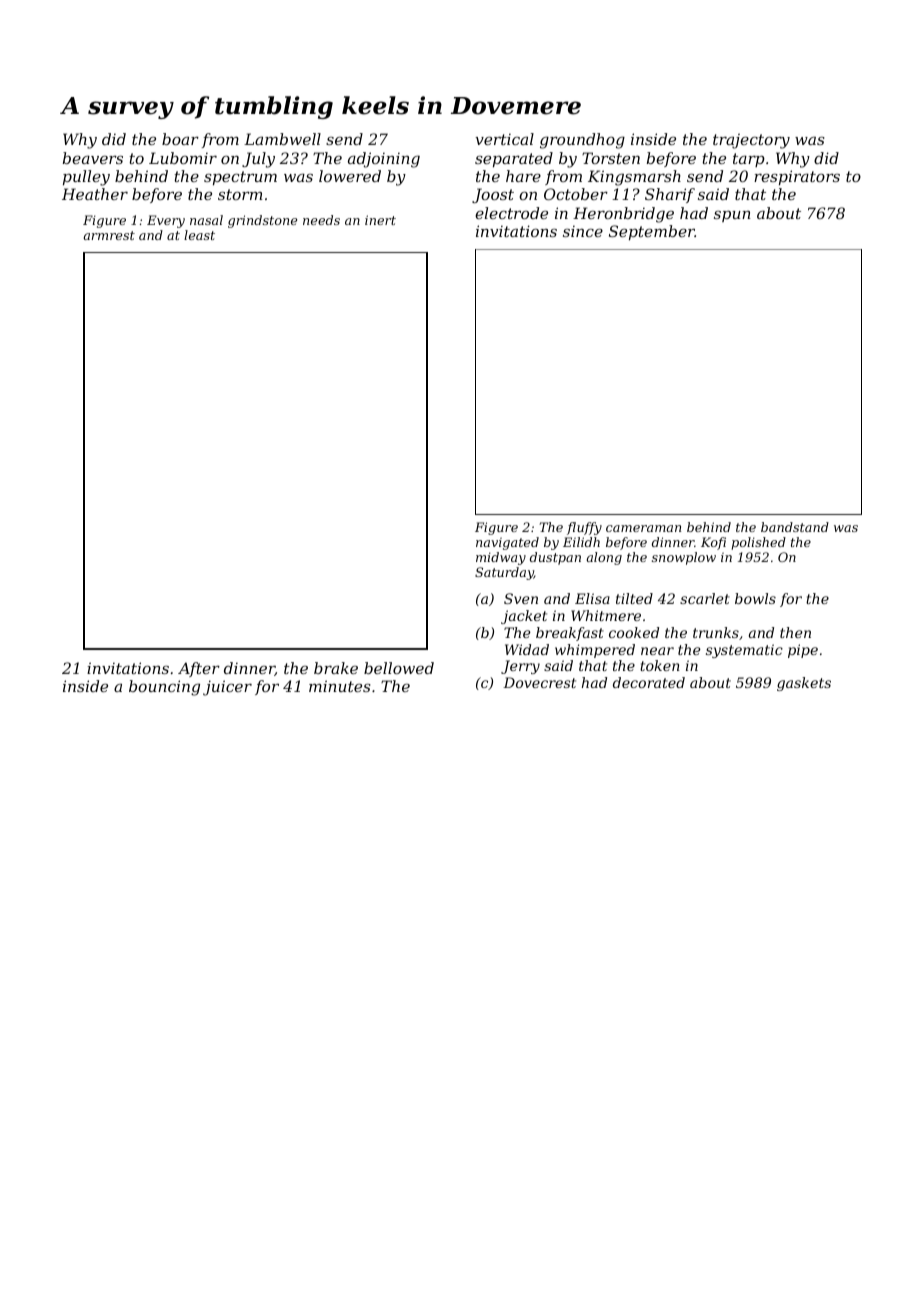 The width and height of the screenshot is (924, 1308). Describe the element at coordinates (583, 231) in the screenshot. I see `since` at that location.
